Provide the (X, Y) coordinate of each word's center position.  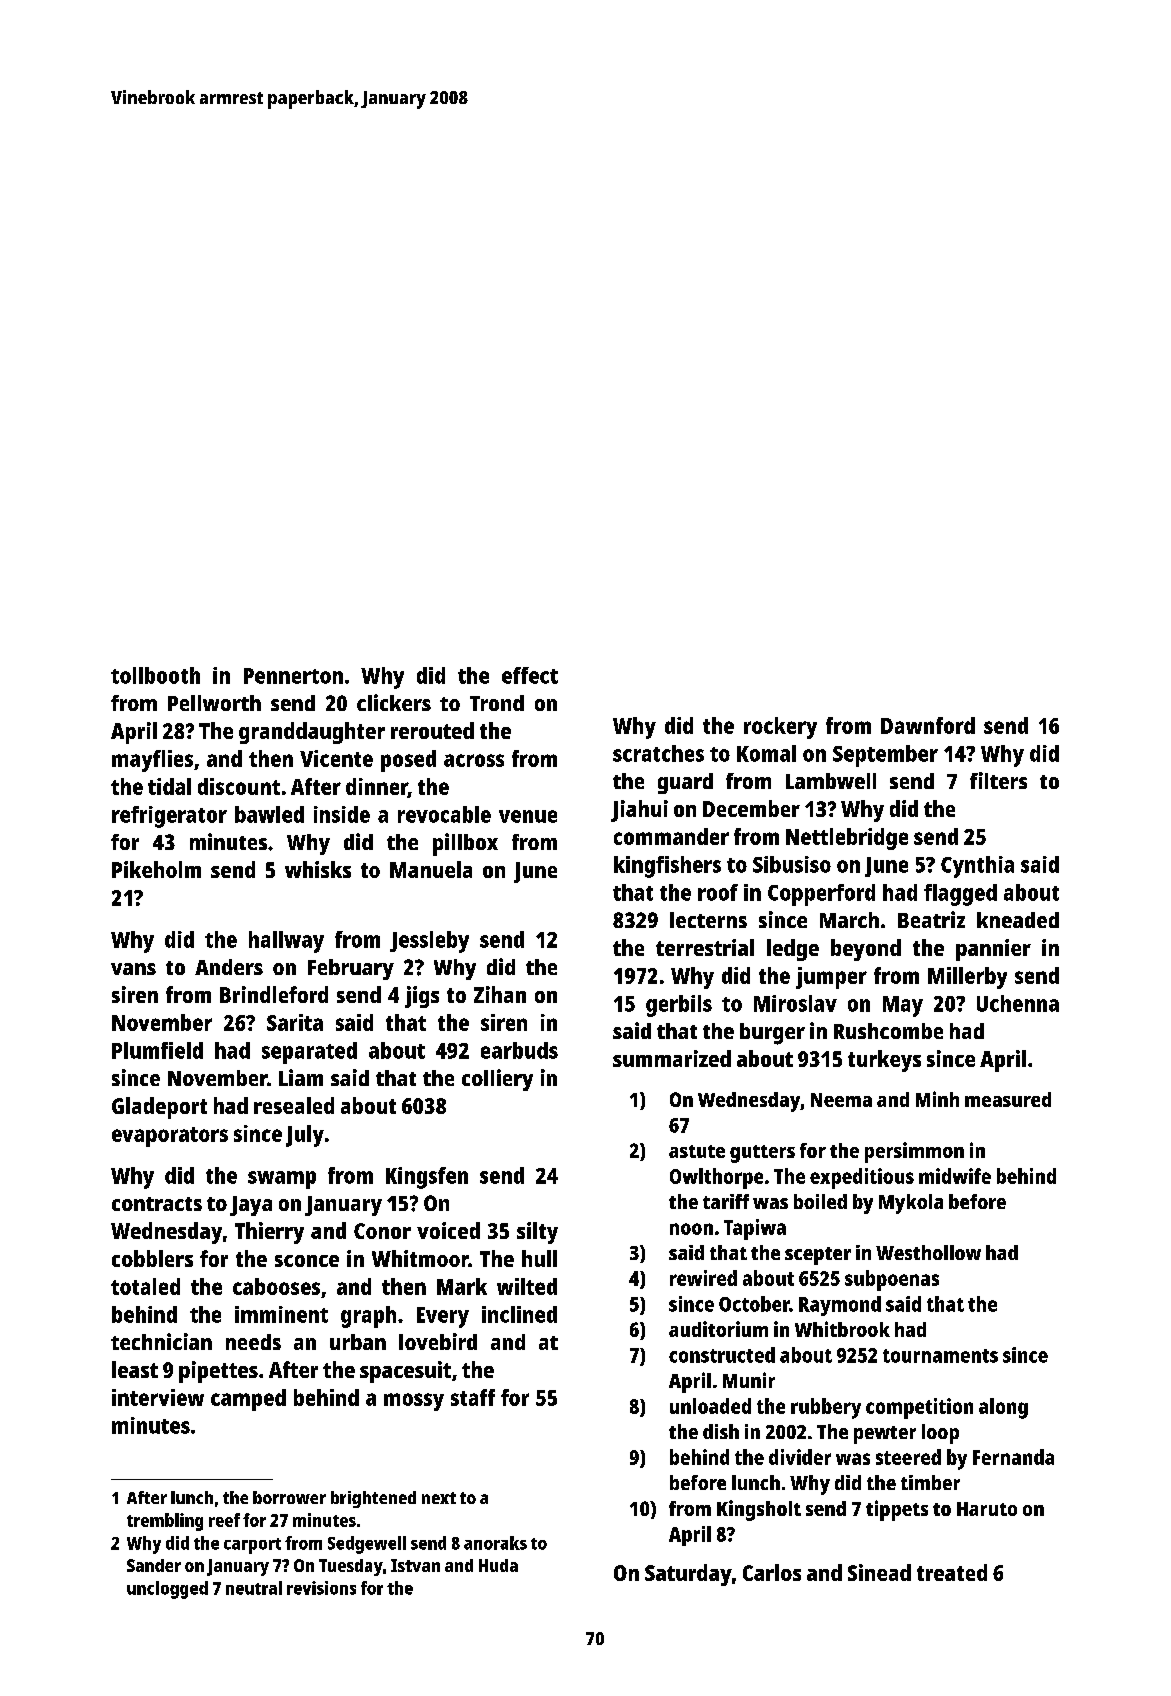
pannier (993, 950)
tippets (897, 1510)
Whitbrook (842, 1329)
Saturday (688, 1575)
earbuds (519, 1050)
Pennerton (293, 676)
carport (252, 1546)
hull (539, 1258)
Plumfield (157, 1050)
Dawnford (928, 725)
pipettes (218, 1372)
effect (530, 675)
